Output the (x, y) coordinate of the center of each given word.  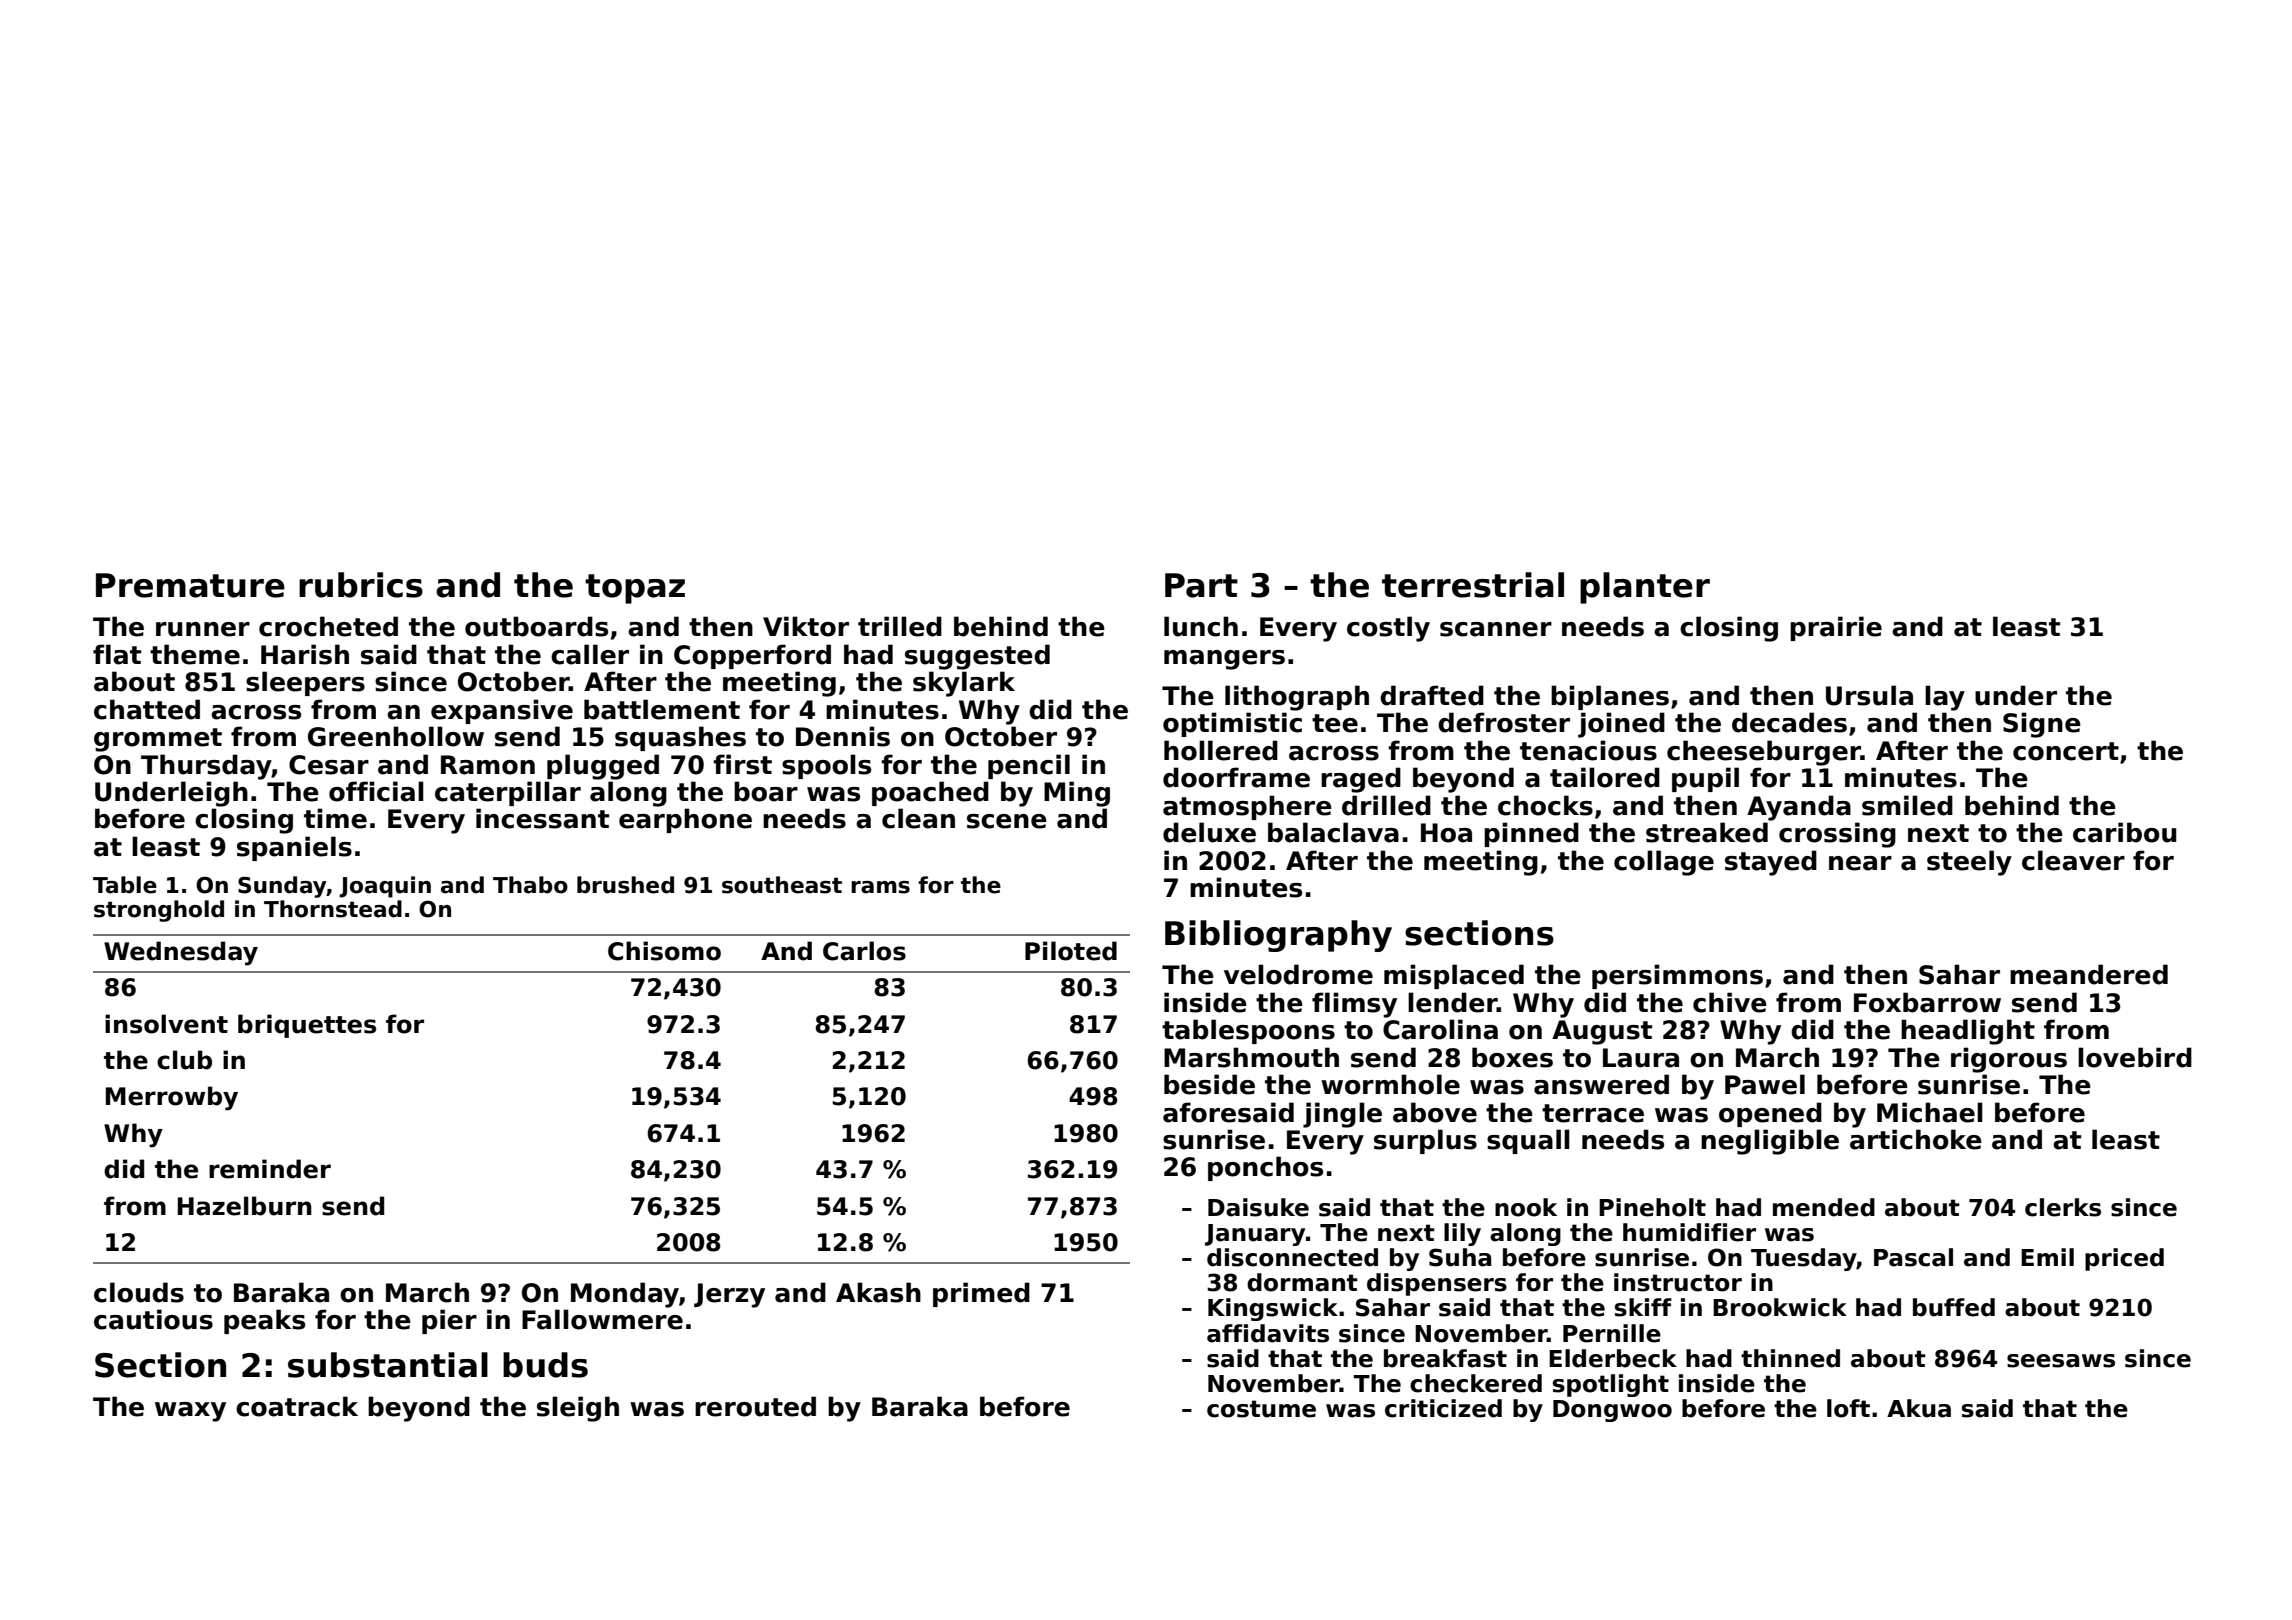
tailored (1605, 777)
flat (117, 654)
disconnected (1292, 1257)
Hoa (1446, 833)
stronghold (159, 911)
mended (1824, 1207)
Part (1201, 585)
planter (1645, 588)
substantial (388, 1365)
